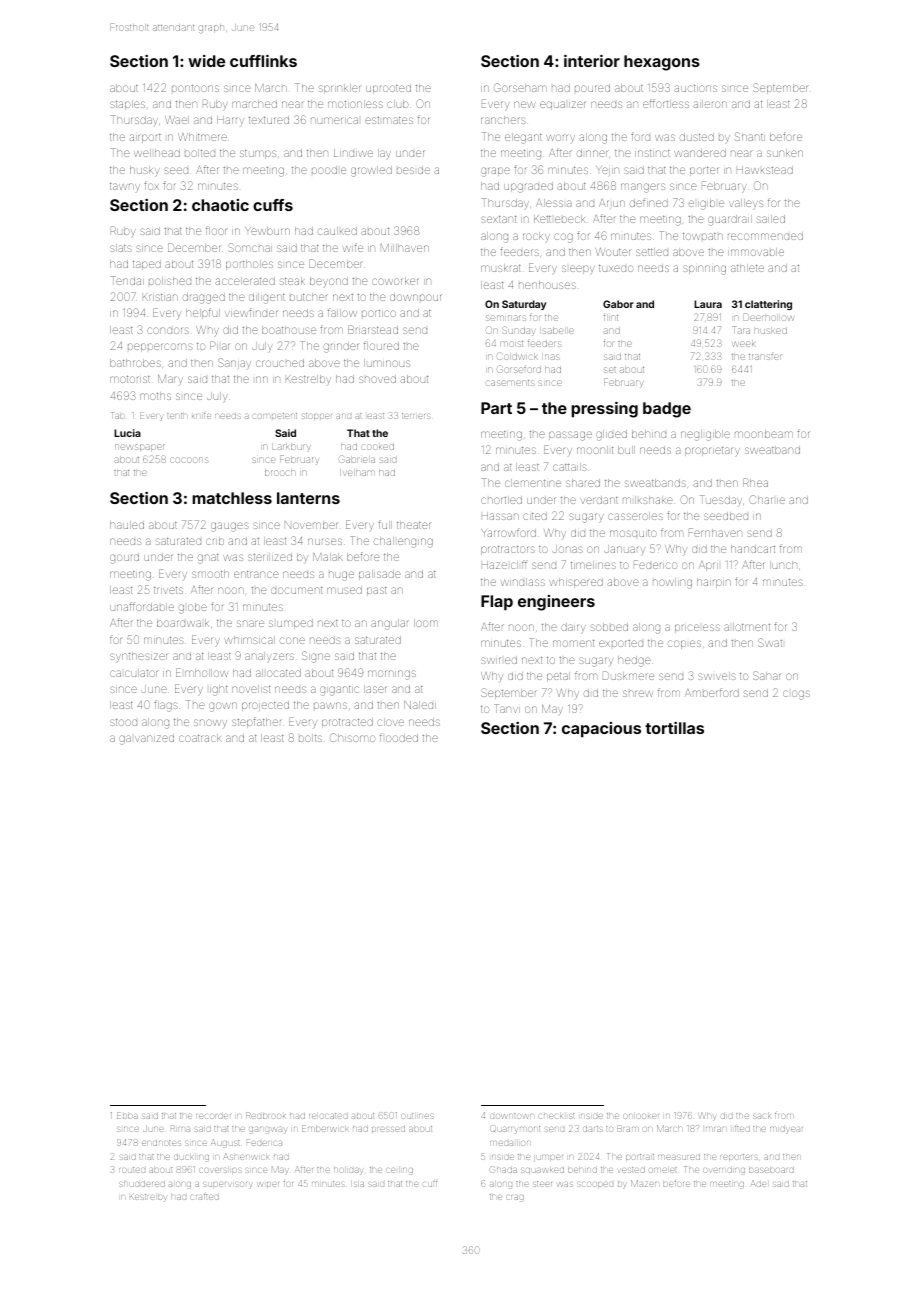 The image size is (924, 1308). I want to click on flooded, so click(399, 737).
